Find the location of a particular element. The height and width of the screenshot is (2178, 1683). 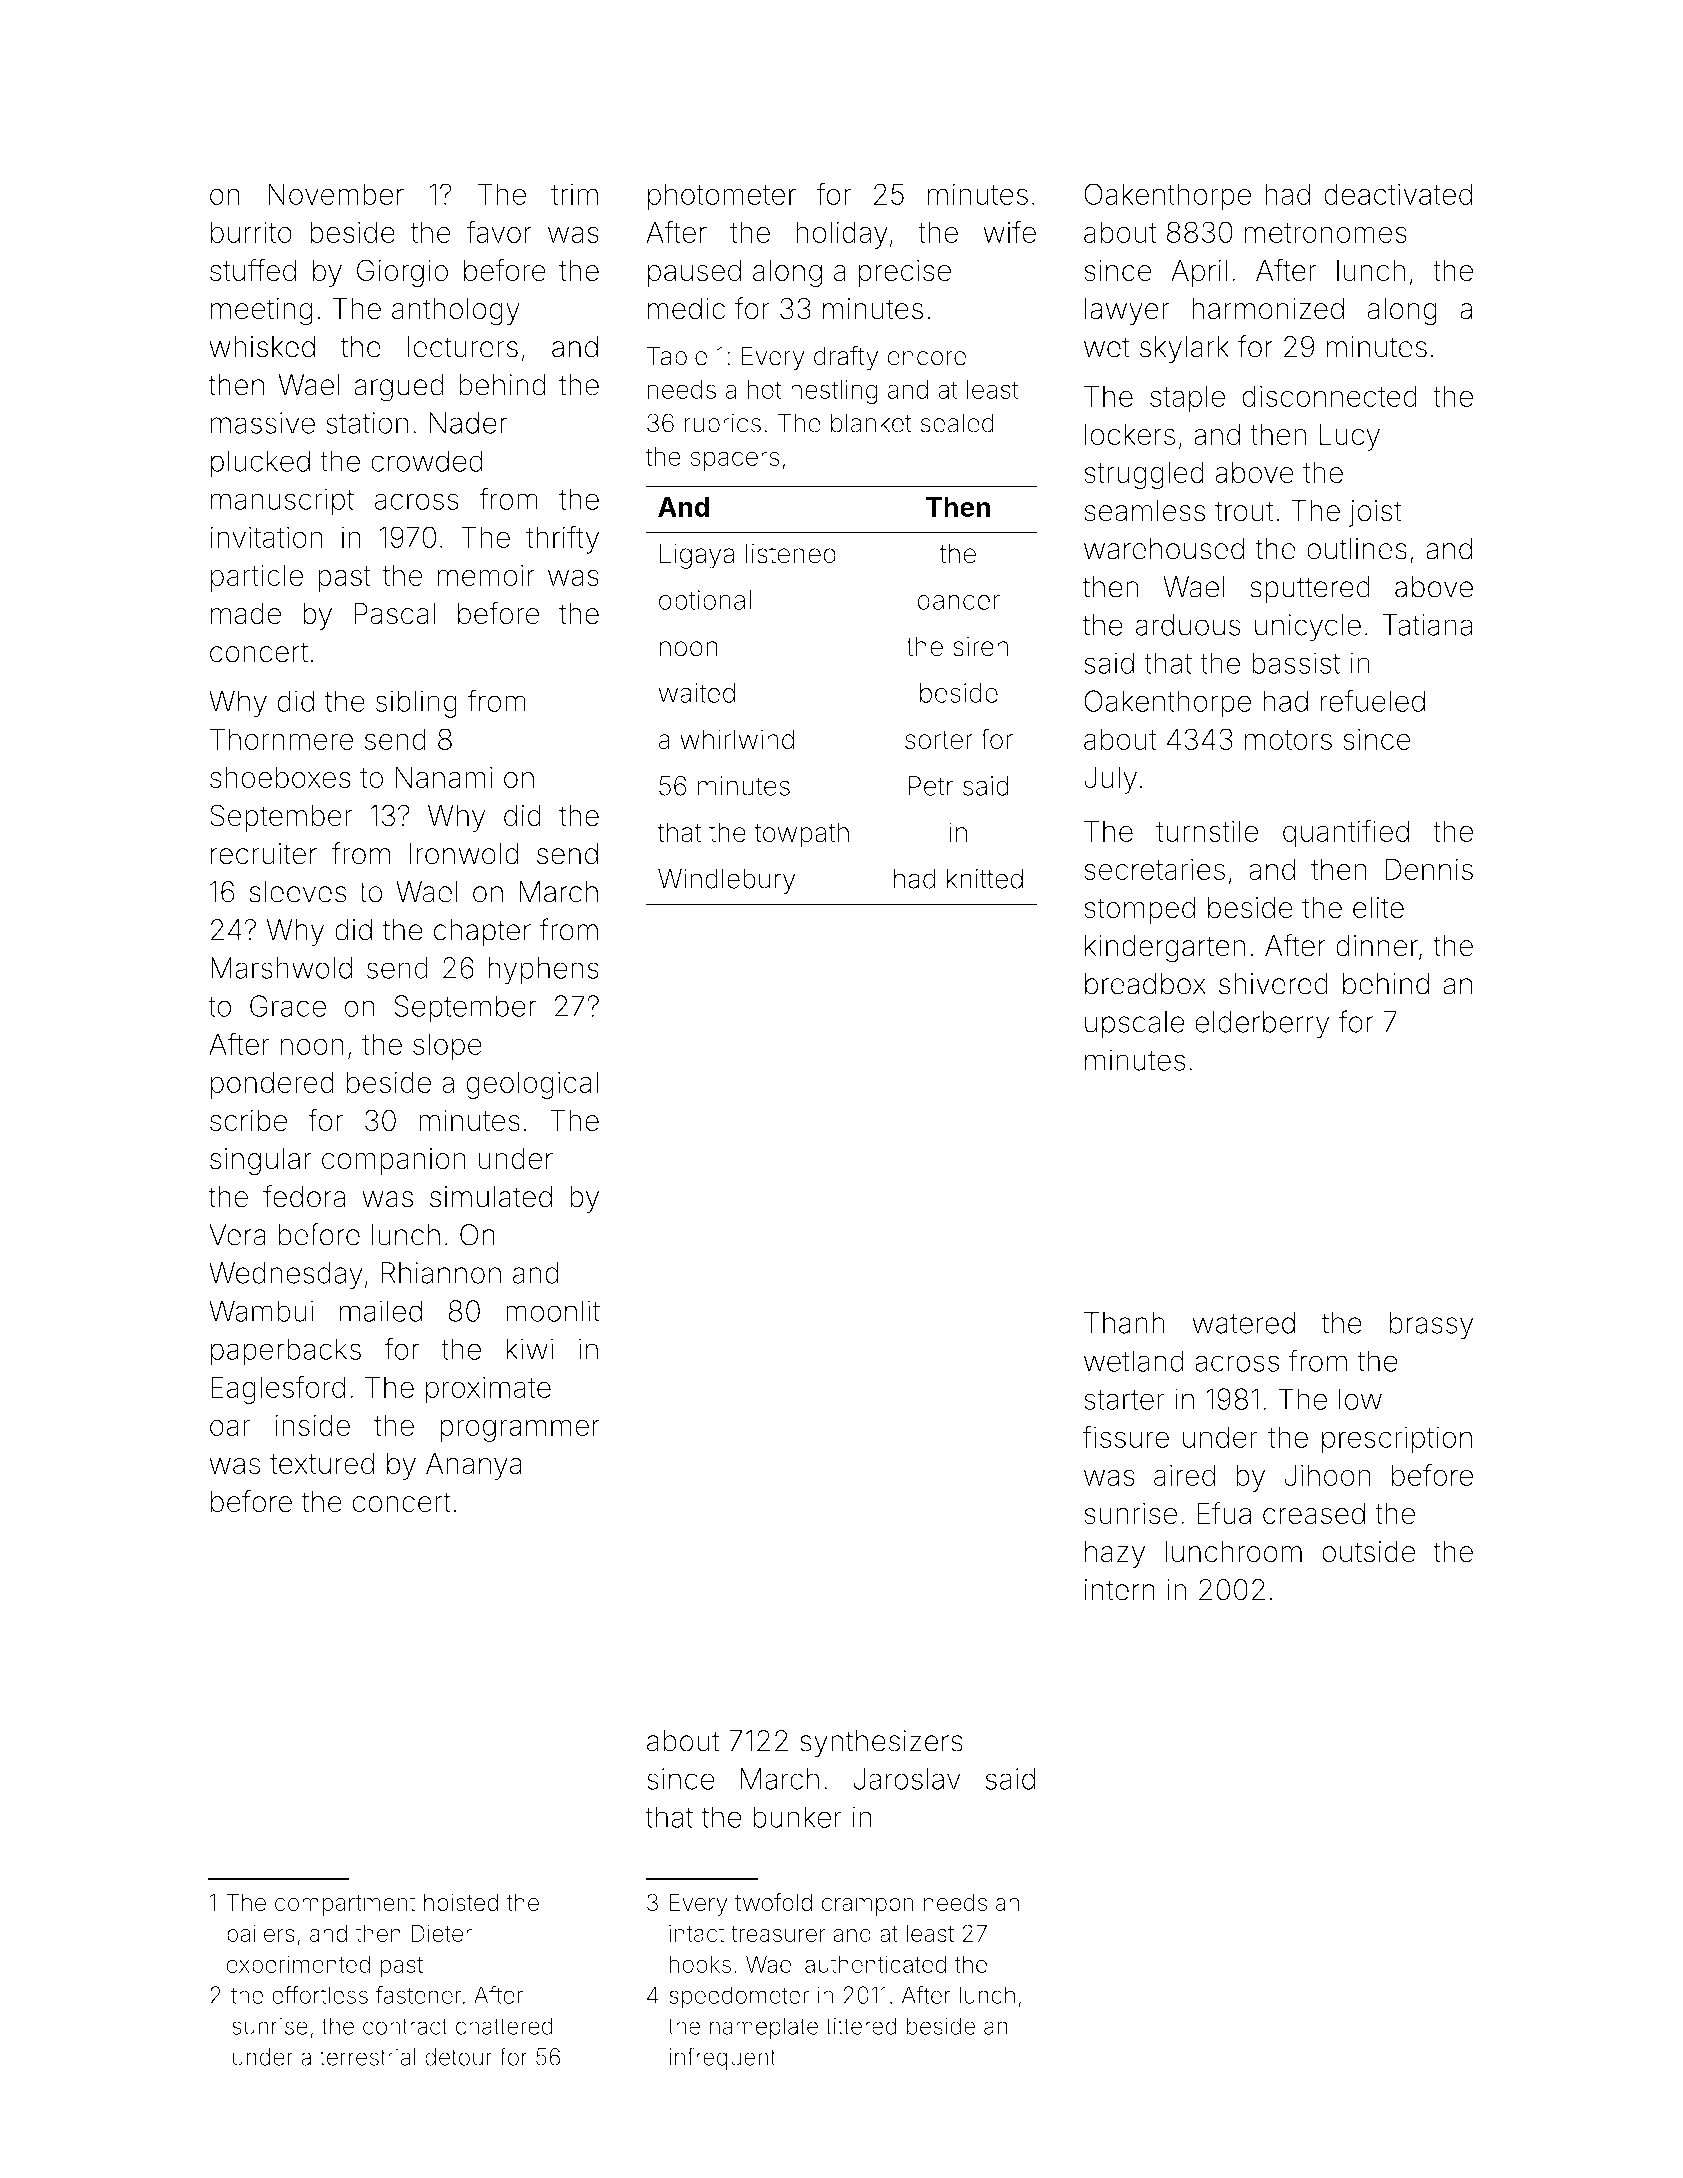

tittered is located at coordinates (861, 2026).
